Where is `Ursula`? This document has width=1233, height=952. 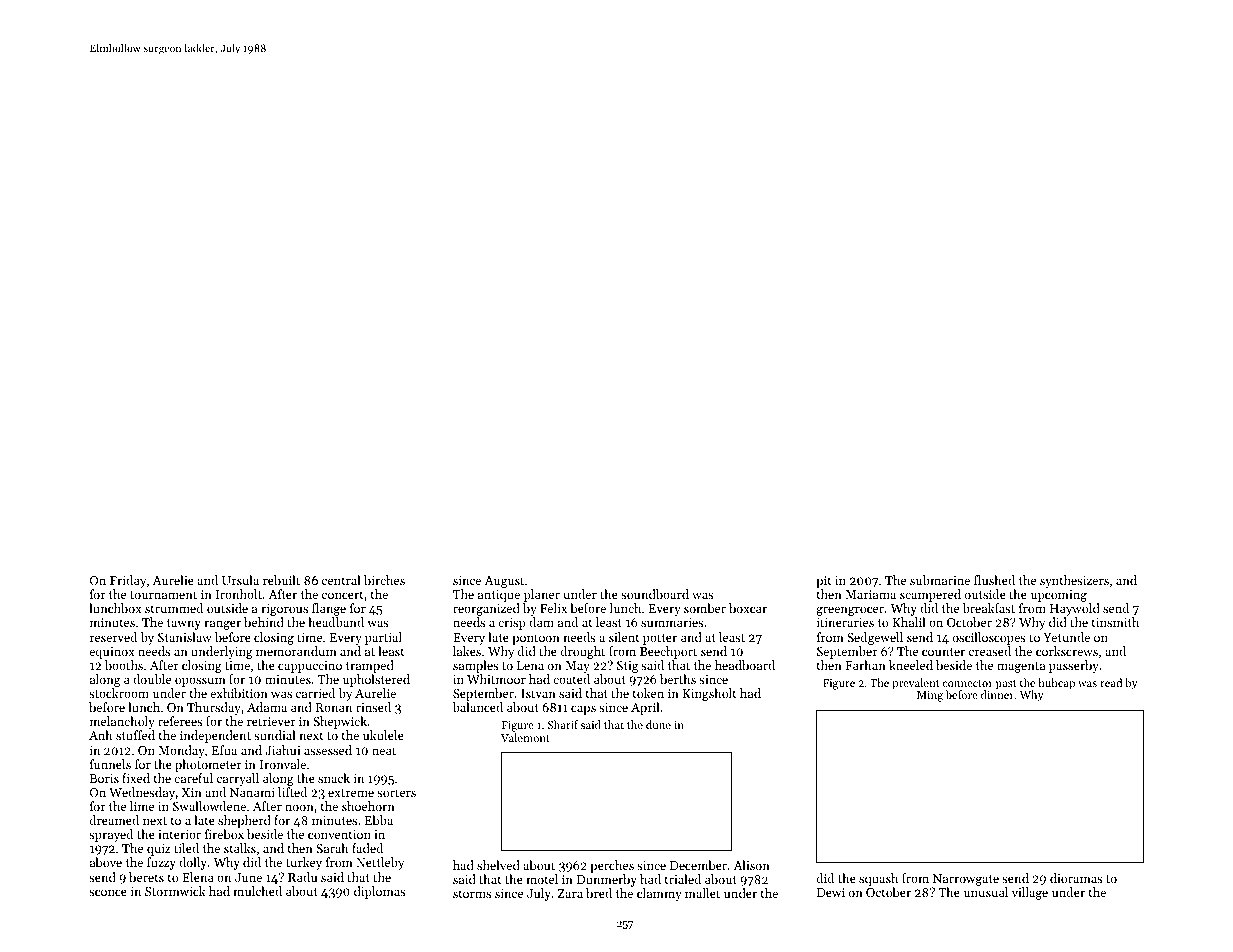
Ursula is located at coordinates (240, 580).
